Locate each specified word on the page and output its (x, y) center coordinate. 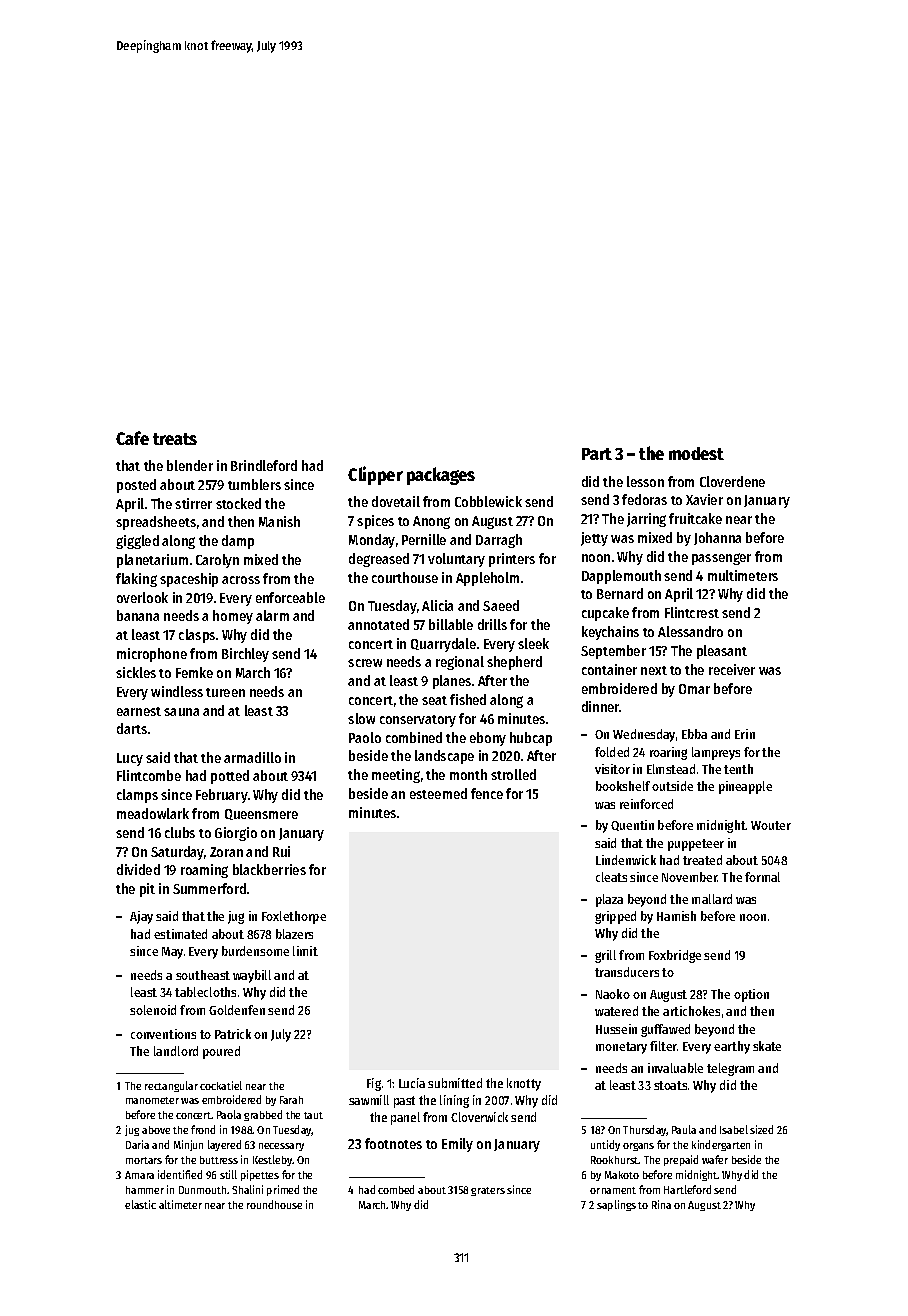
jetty (594, 539)
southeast (203, 975)
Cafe (132, 438)
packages (441, 476)
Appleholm (487, 579)
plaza (609, 900)
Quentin (632, 825)
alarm (272, 615)
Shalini (247, 1189)
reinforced (646, 804)
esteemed (438, 793)
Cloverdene (732, 481)
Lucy (130, 759)
